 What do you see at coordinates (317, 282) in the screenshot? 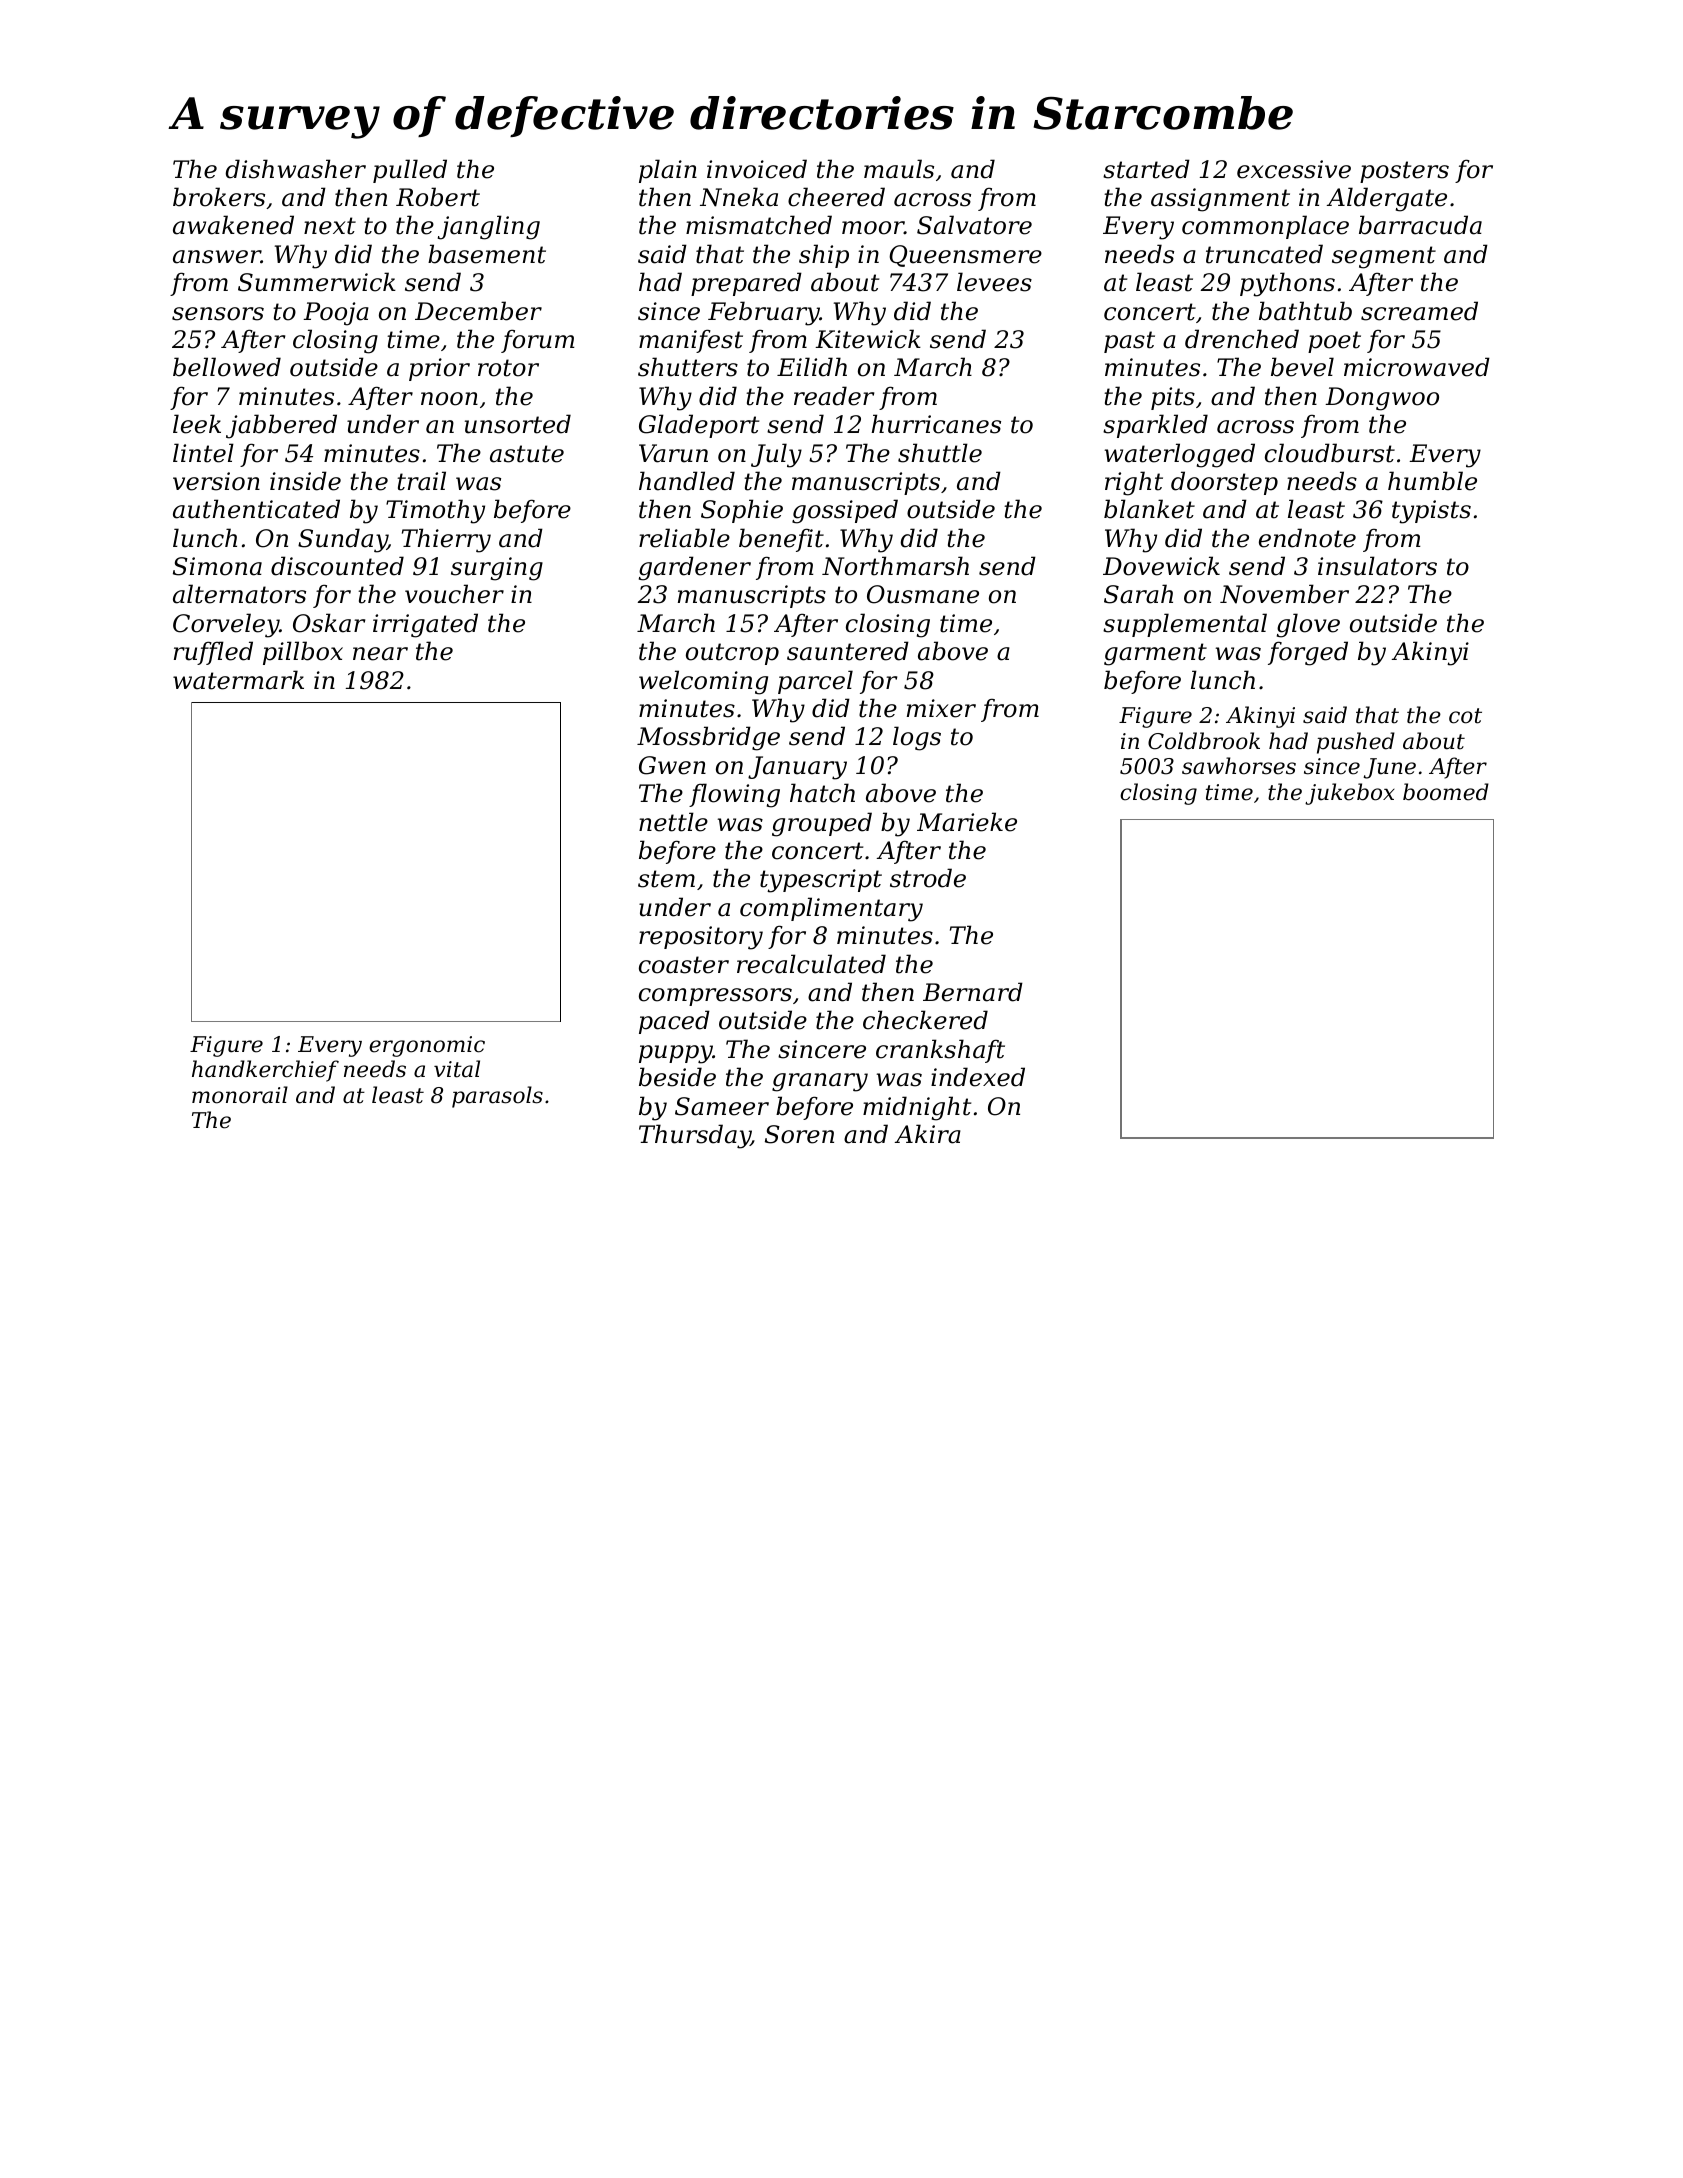
I see `Summerwick` at bounding box center [317, 282].
